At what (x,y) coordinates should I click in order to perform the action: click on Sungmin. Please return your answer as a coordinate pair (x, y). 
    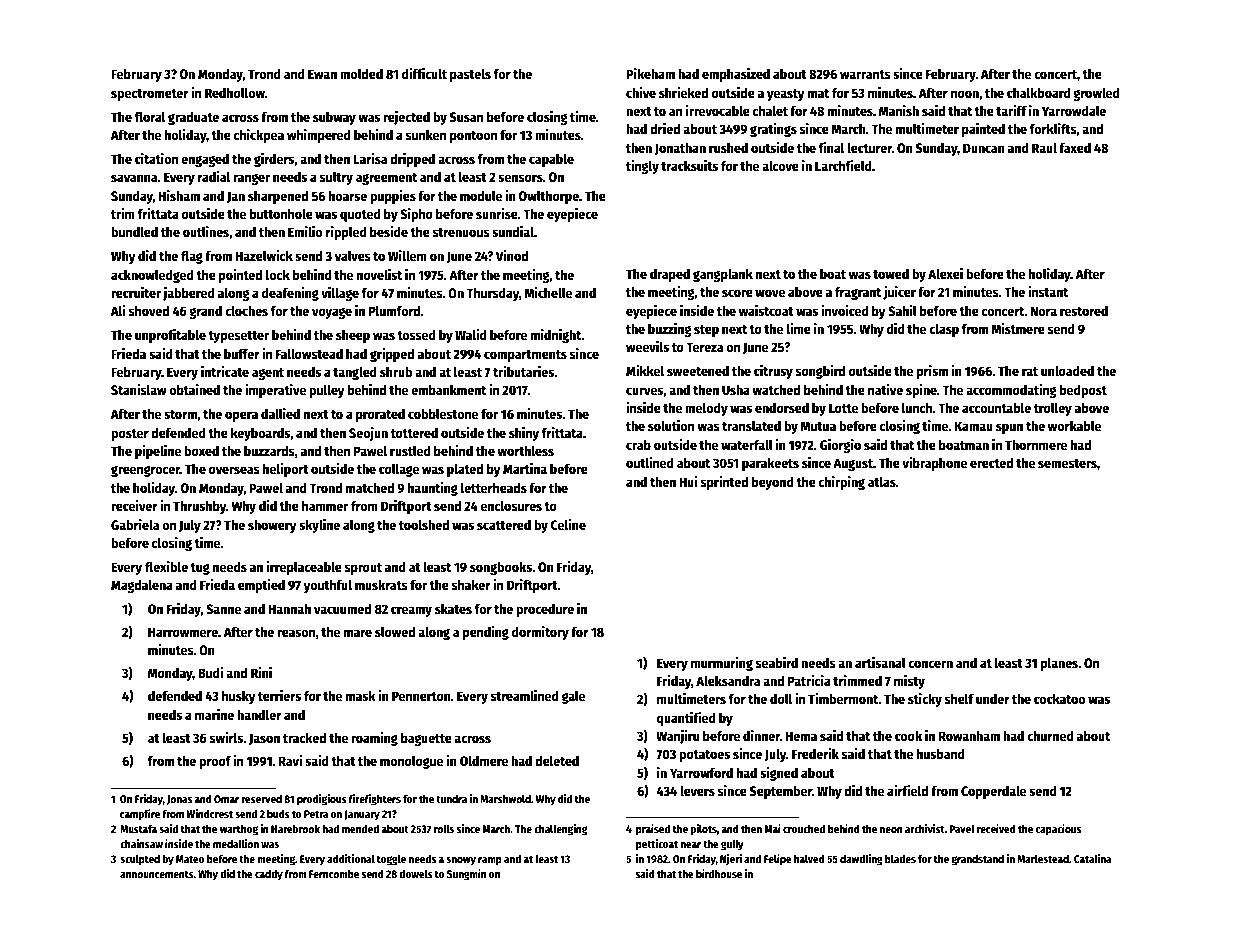
    Looking at the image, I should click on (466, 875).
